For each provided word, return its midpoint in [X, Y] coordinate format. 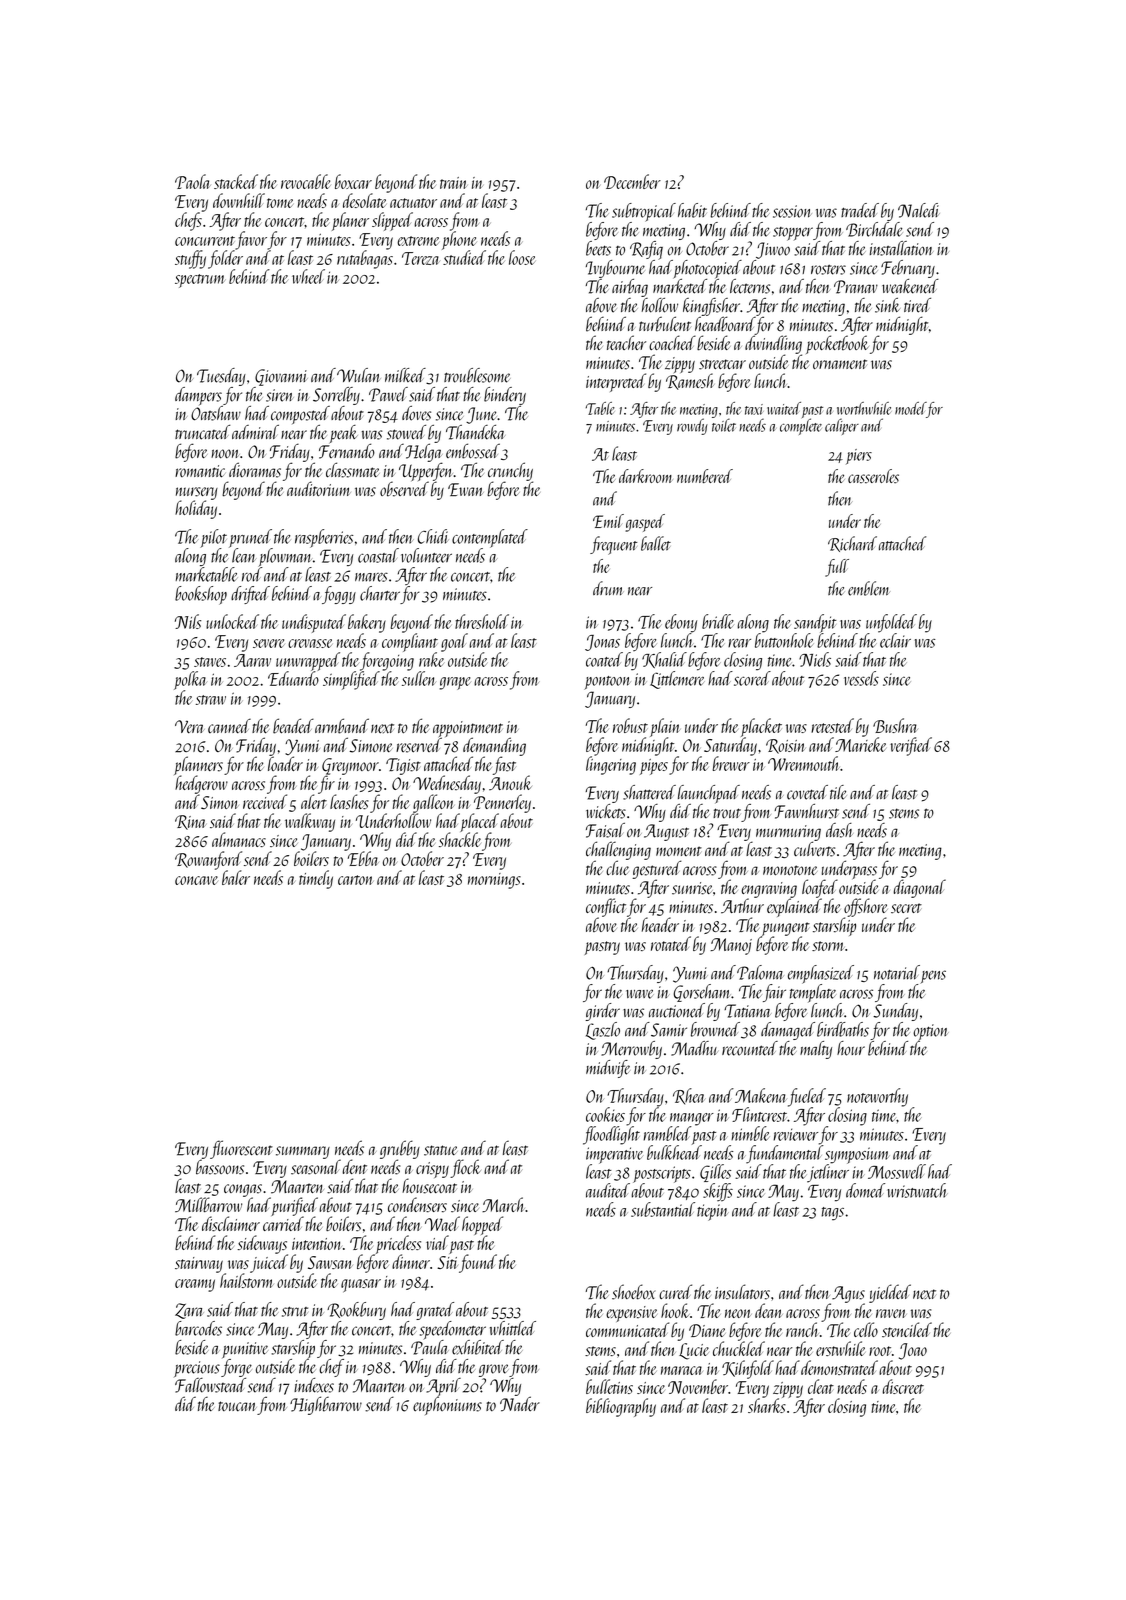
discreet [903, 1386]
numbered [705, 476]
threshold [482, 621]
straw [211, 700]
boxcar [353, 181]
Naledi [919, 210]
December [632, 181]
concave [196, 880]
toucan [237, 1406]
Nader [520, 1404]
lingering [611, 765]
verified [911, 746]
